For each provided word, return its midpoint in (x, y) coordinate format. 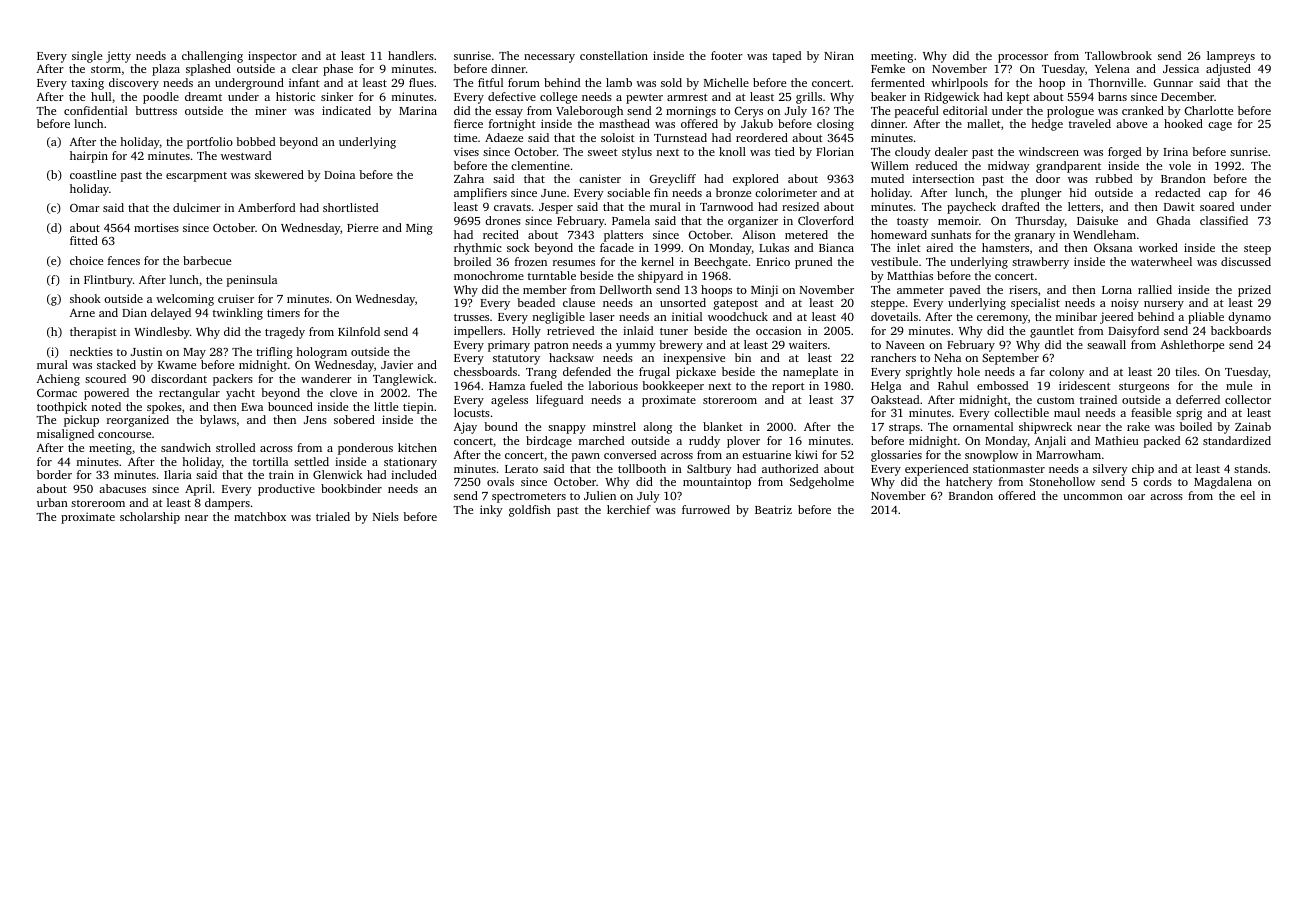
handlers (411, 55)
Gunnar (1173, 83)
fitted (84, 240)
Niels (386, 516)
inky (491, 511)
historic (295, 96)
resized (800, 206)
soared (1217, 206)
